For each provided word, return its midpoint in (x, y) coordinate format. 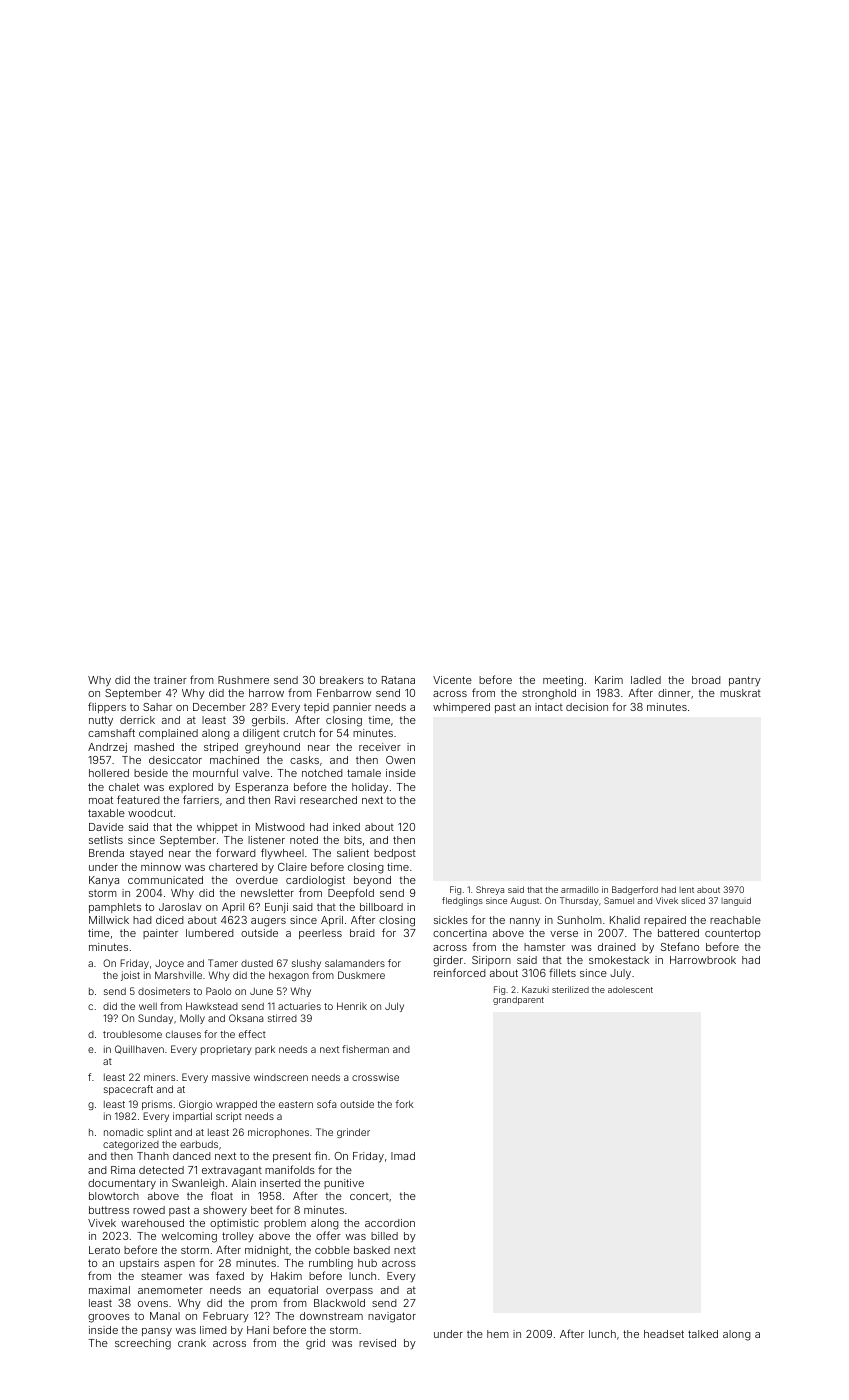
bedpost (395, 854)
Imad (403, 1156)
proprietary (226, 1050)
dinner (674, 693)
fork (405, 1104)
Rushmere (243, 680)
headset (664, 1334)
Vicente (452, 680)
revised (377, 1343)
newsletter (267, 893)
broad (706, 680)
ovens (153, 1304)
